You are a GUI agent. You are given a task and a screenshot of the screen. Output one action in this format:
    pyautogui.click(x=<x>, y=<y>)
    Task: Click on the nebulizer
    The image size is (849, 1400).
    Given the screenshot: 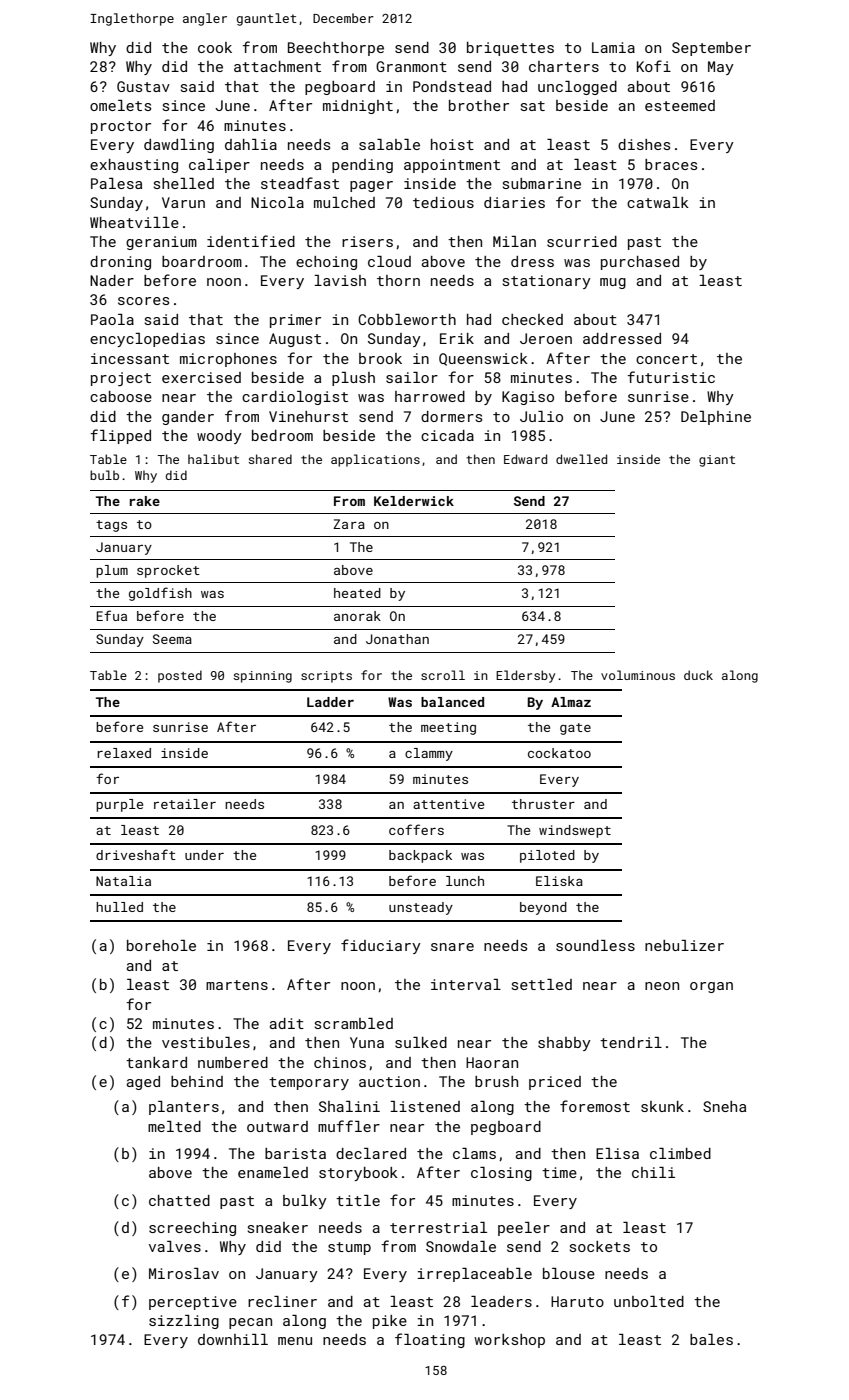 What is the action you would take?
    pyautogui.click(x=684, y=945)
